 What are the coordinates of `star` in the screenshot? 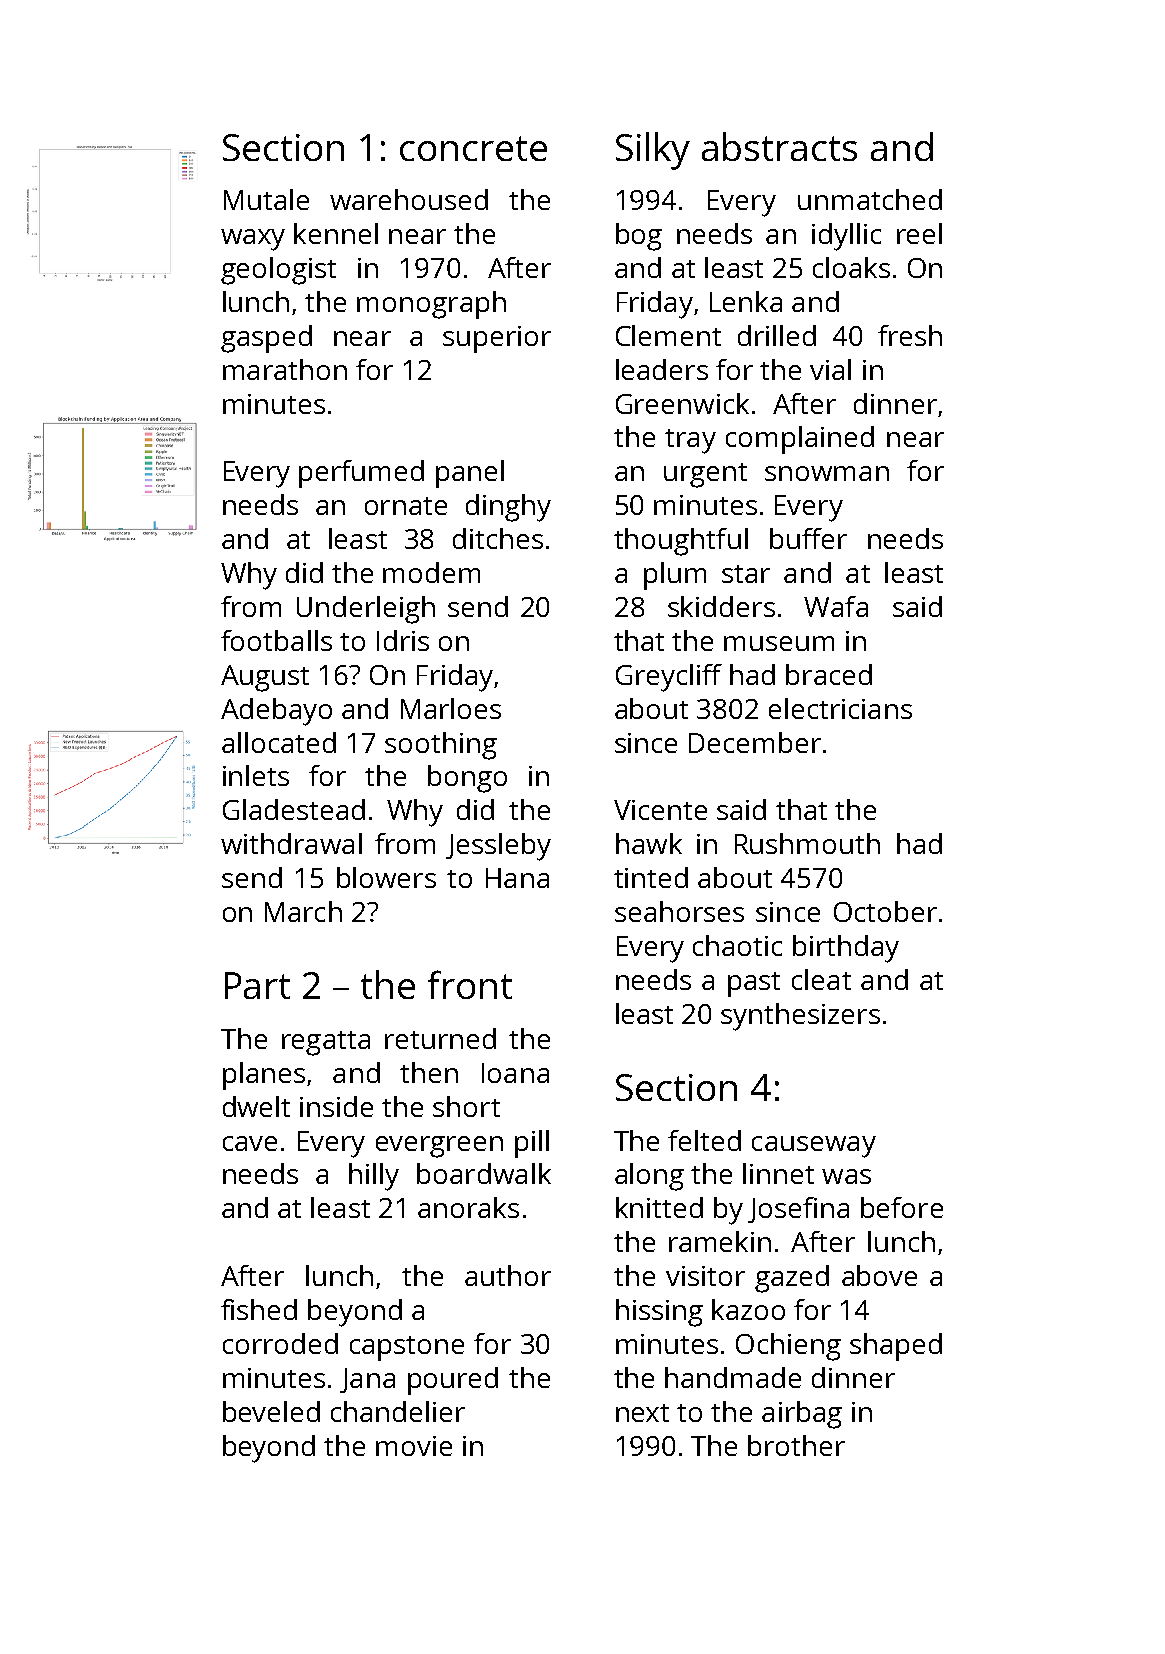 It's located at (746, 574).
